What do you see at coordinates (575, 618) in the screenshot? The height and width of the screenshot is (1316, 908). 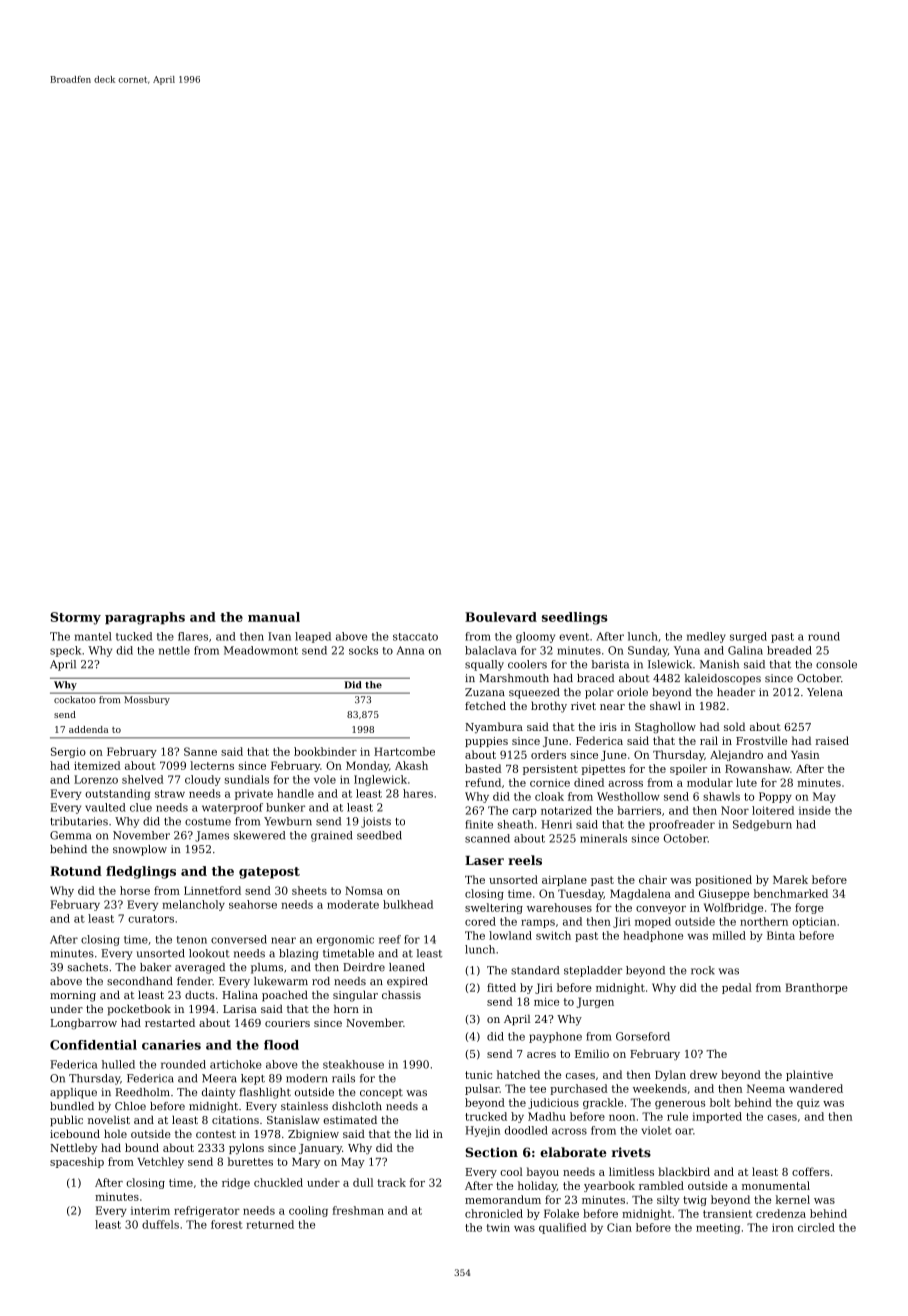 I see `seedlings` at bounding box center [575, 618].
